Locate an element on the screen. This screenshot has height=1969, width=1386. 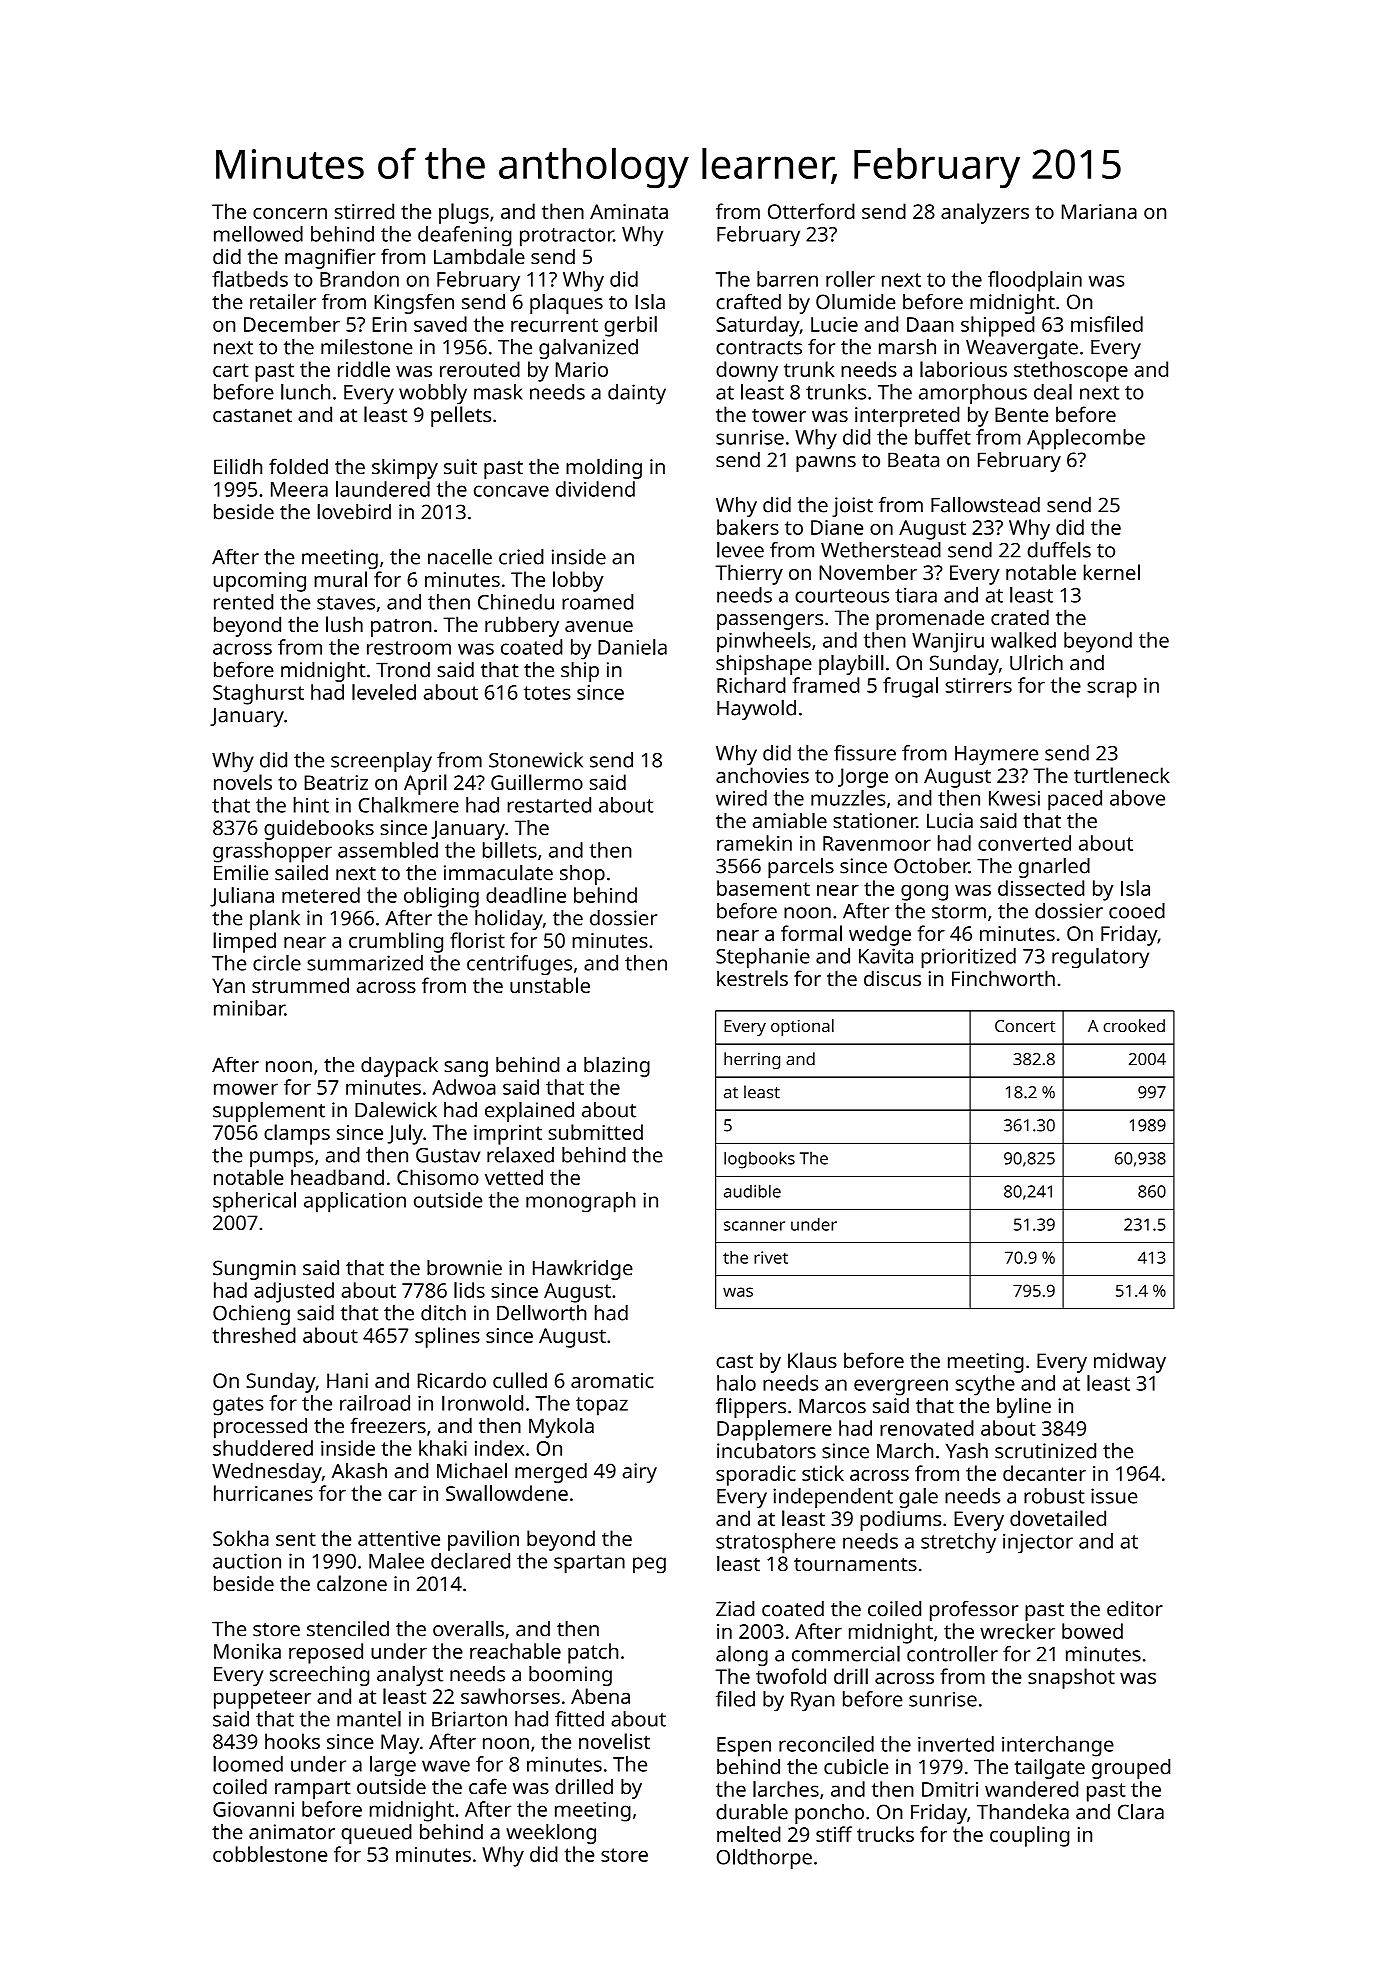
Lucia is located at coordinates (950, 821).
